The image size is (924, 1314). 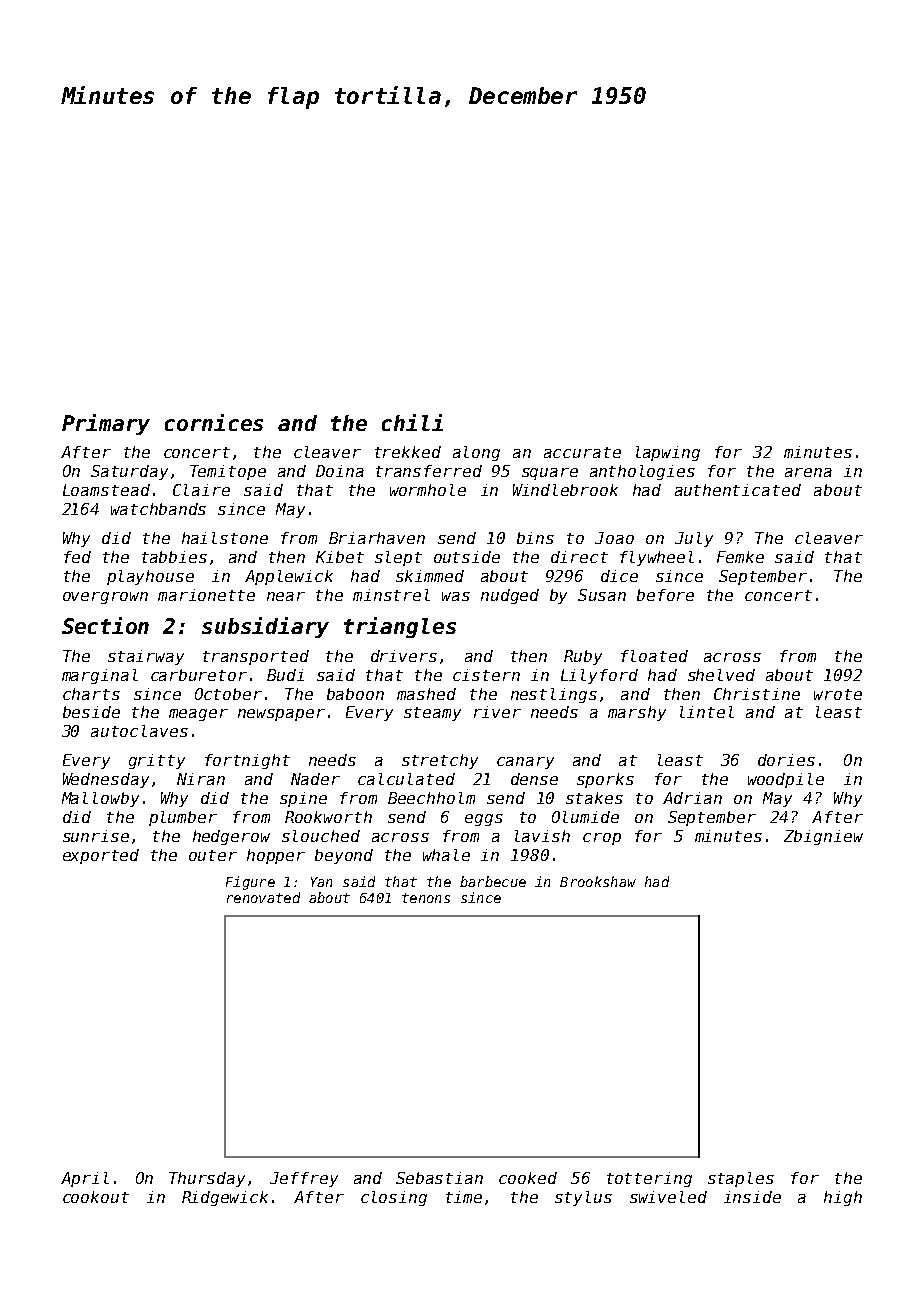 What do you see at coordinates (85, 1179) in the page?
I see `April` at bounding box center [85, 1179].
